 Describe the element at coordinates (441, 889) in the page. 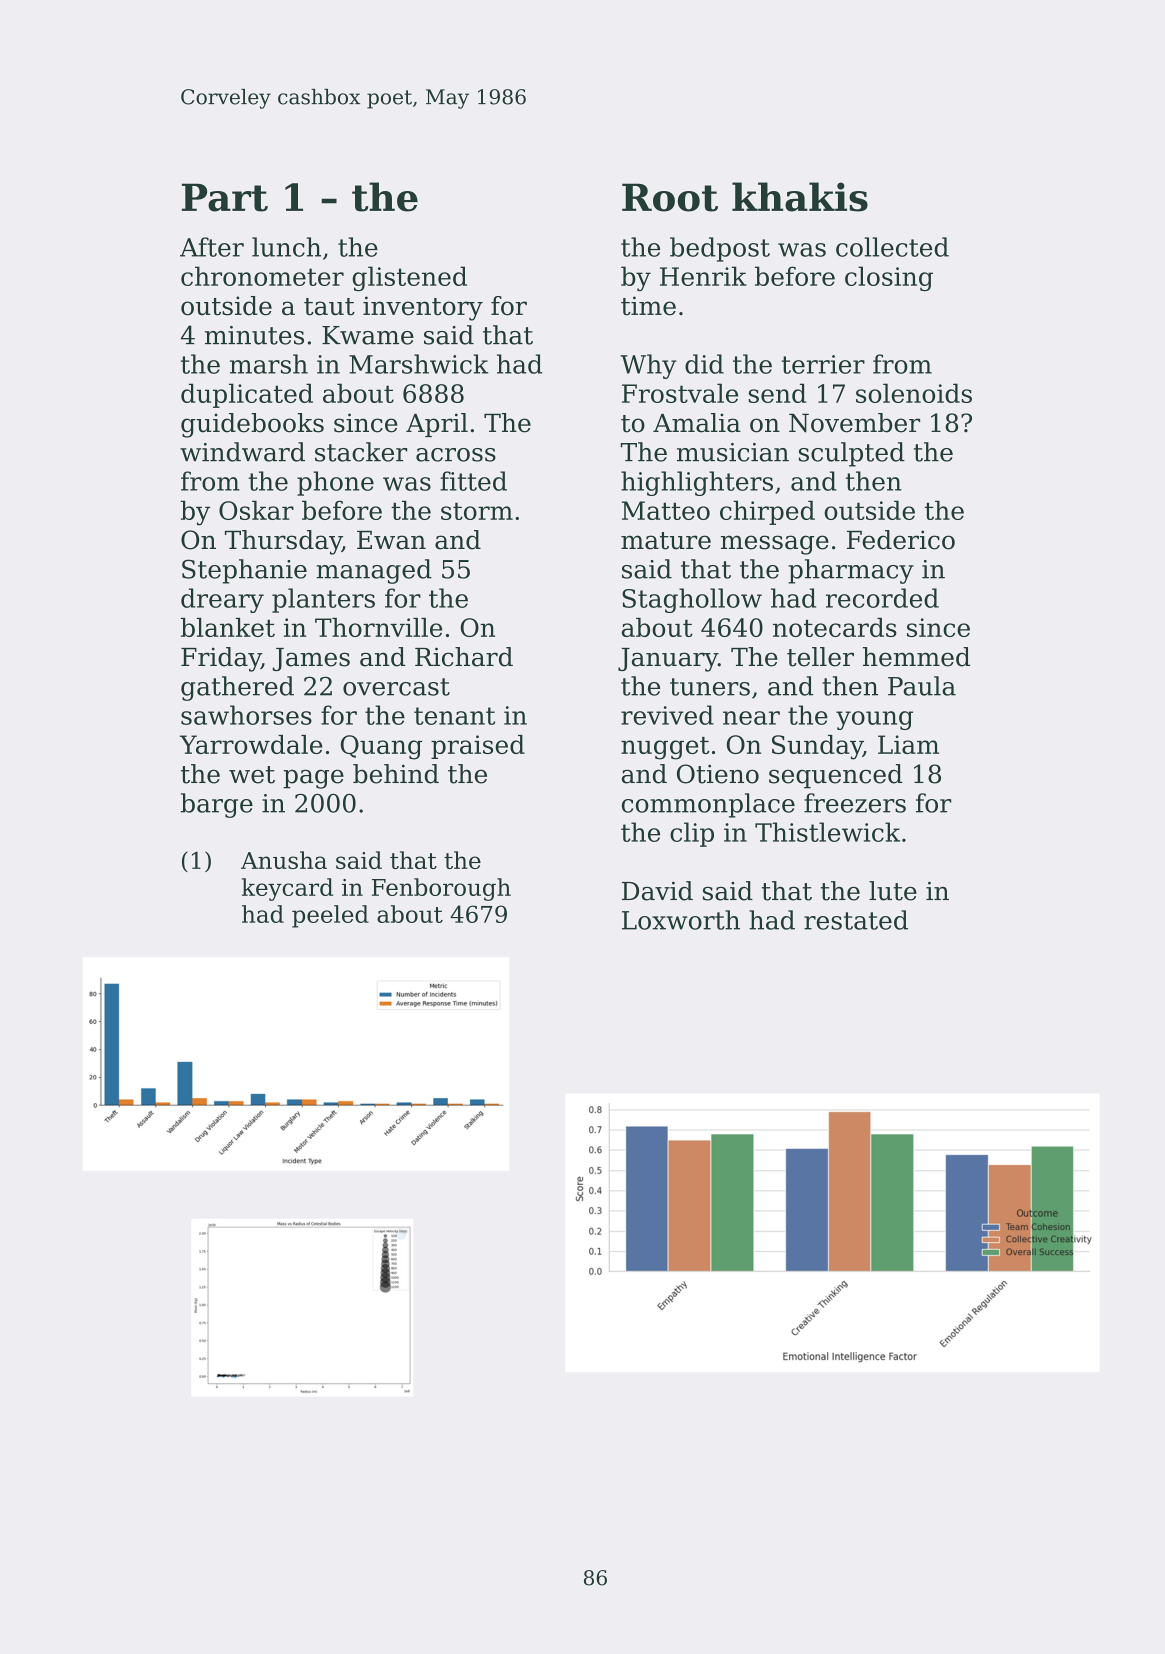

I see `Fenborough` at that location.
